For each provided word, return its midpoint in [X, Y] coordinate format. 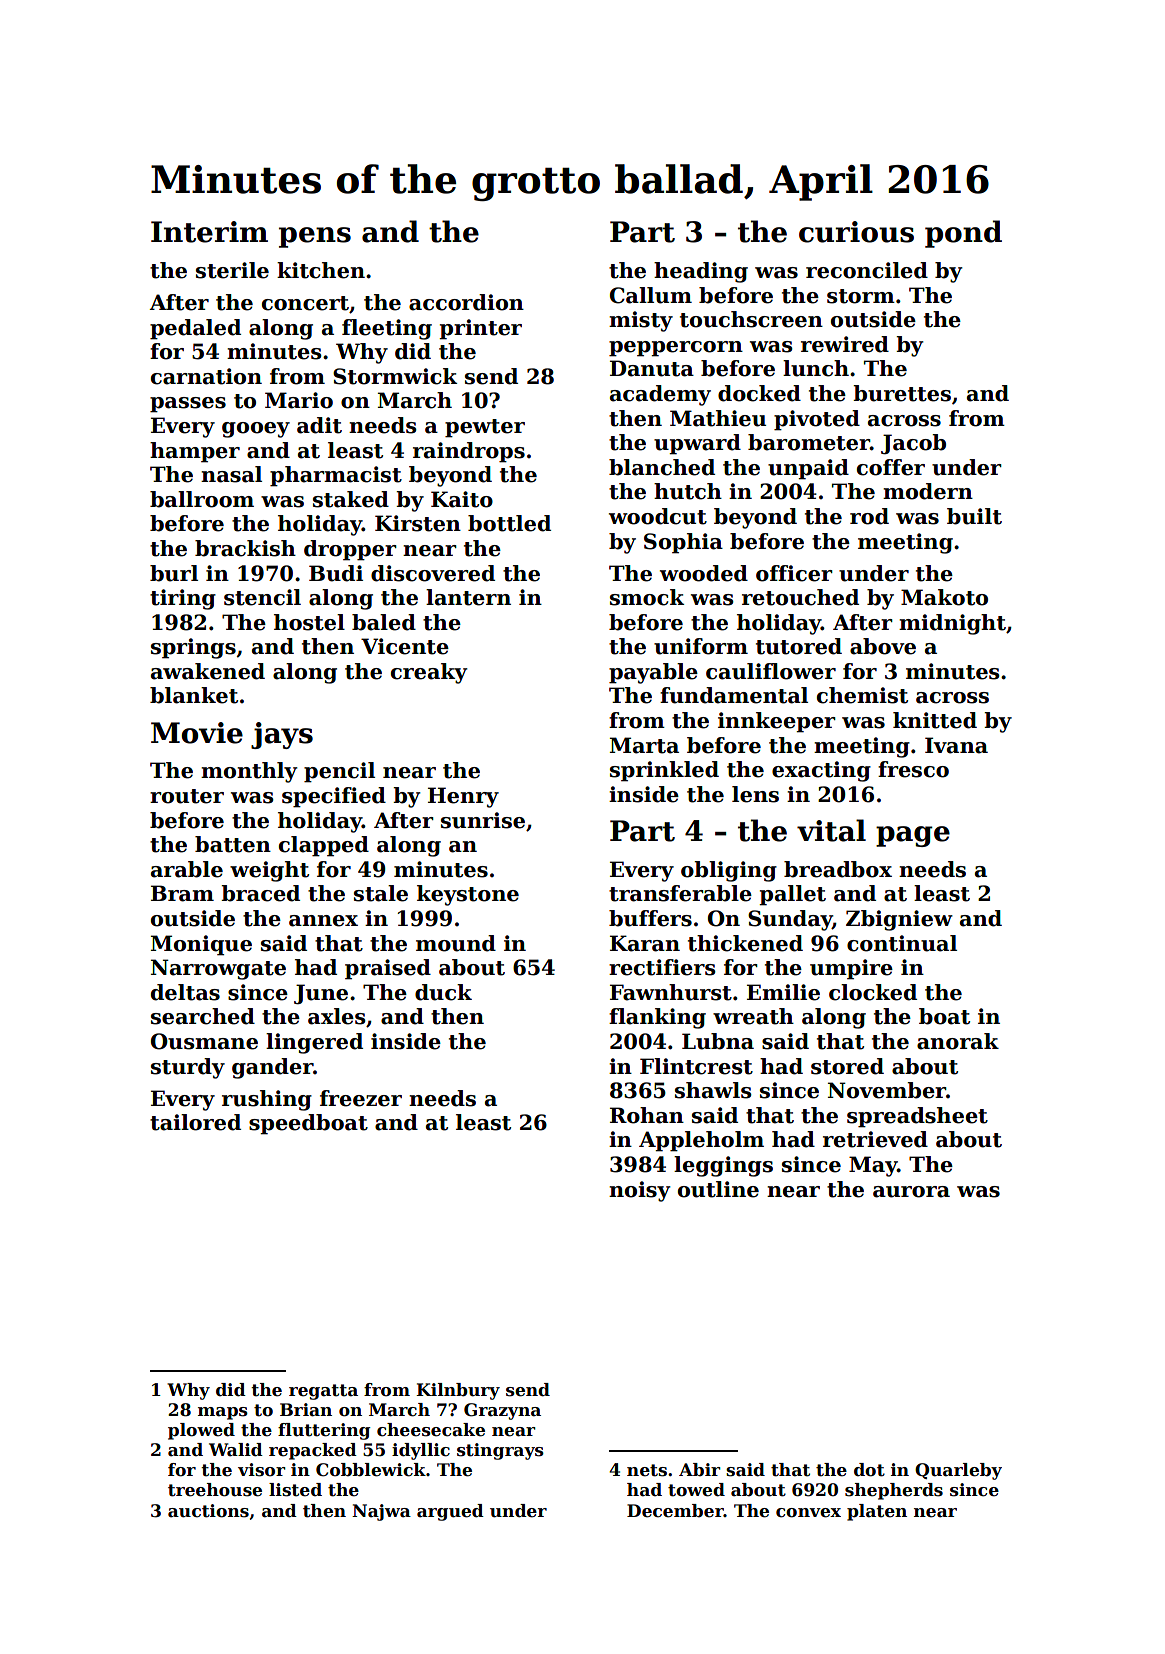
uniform [701, 646]
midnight [952, 624]
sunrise [483, 820]
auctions [208, 1511]
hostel [309, 622]
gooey [256, 430]
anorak [958, 1041]
